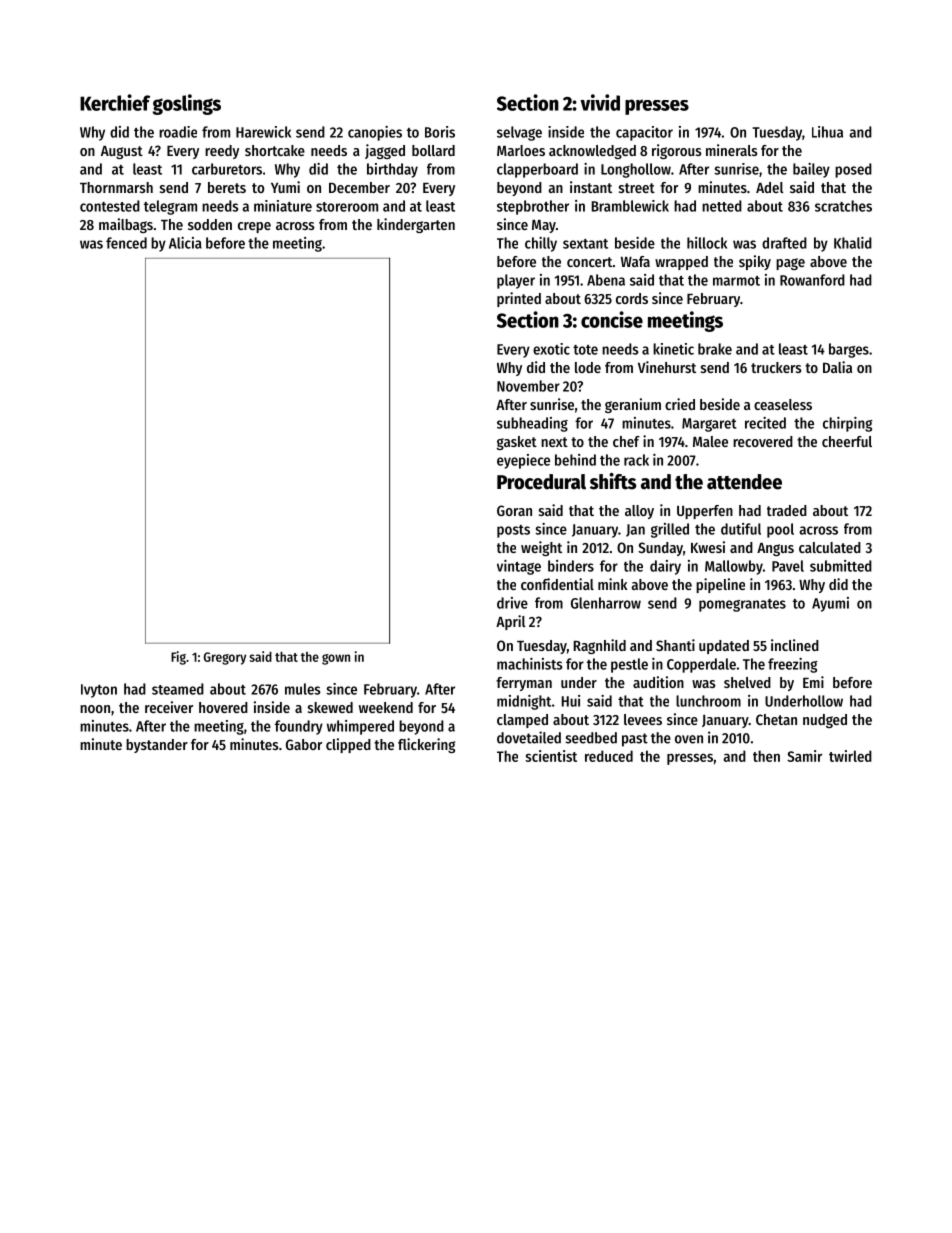 This document has width=952, height=1233. I want to click on bystander, so click(157, 746).
